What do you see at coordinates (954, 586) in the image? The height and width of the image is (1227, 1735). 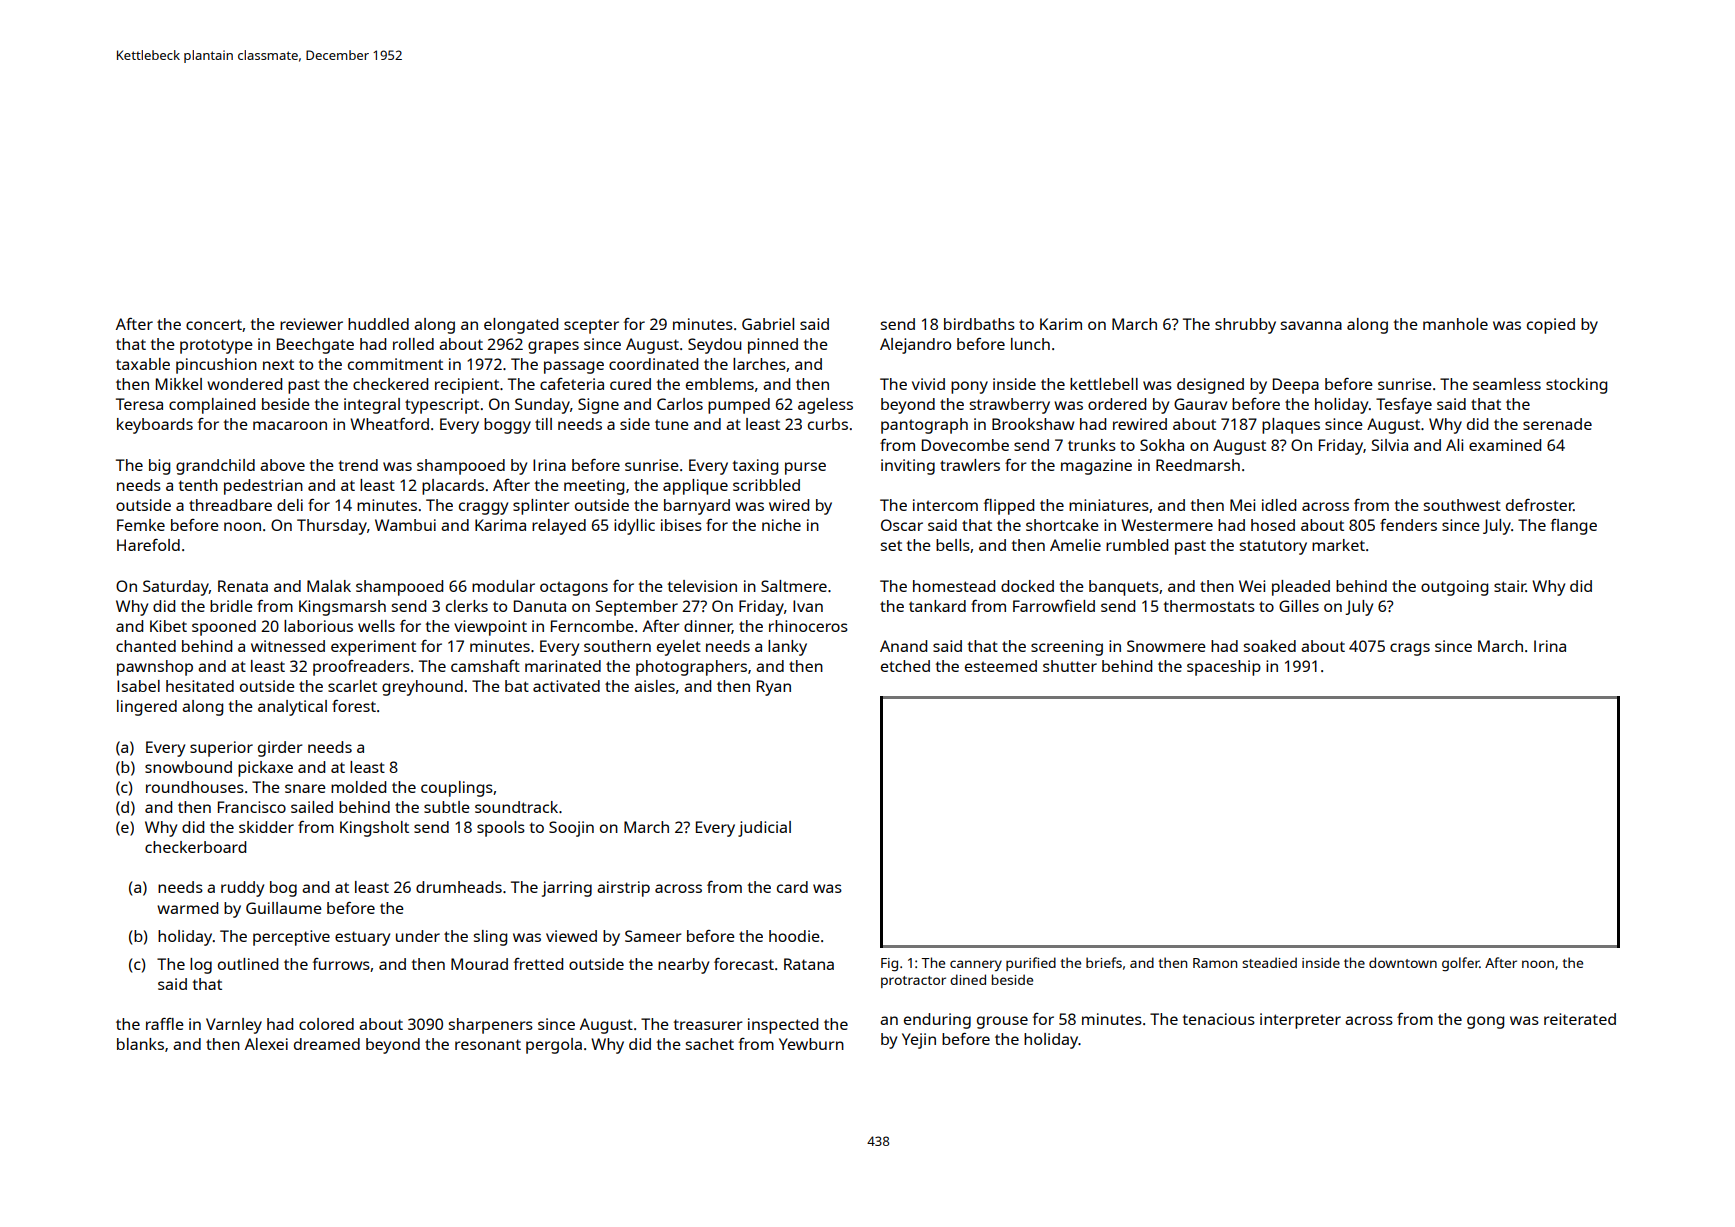 I see `homestead` at bounding box center [954, 586].
